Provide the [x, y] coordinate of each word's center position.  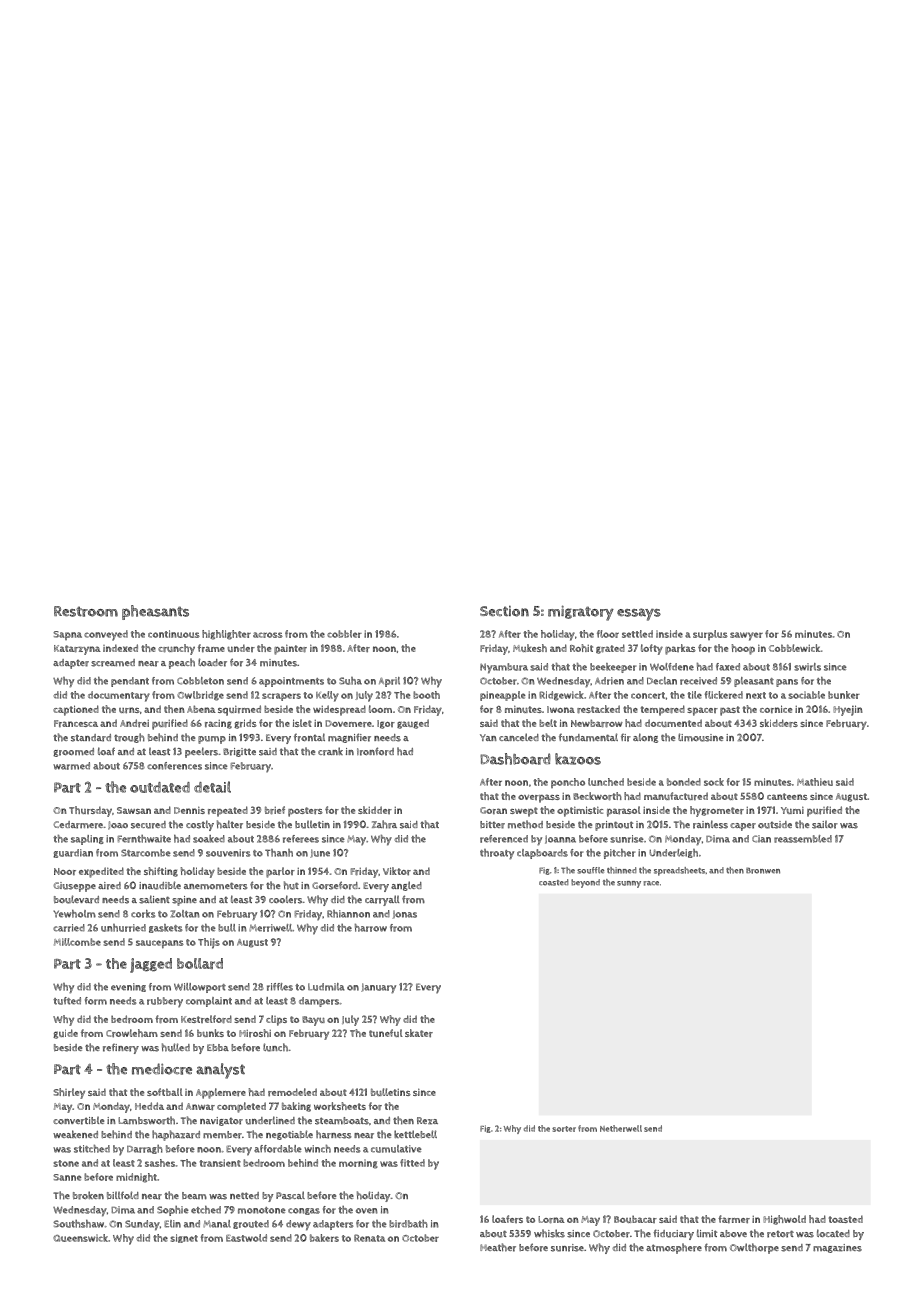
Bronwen [763, 871]
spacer [702, 711]
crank [330, 751]
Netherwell [621, 1128]
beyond [585, 883]
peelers [201, 752]
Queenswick [80, 1238]
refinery [121, 1049]
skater [419, 1033]
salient [154, 899]
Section [504, 611]
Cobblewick [794, 648]
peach [182, 663]
